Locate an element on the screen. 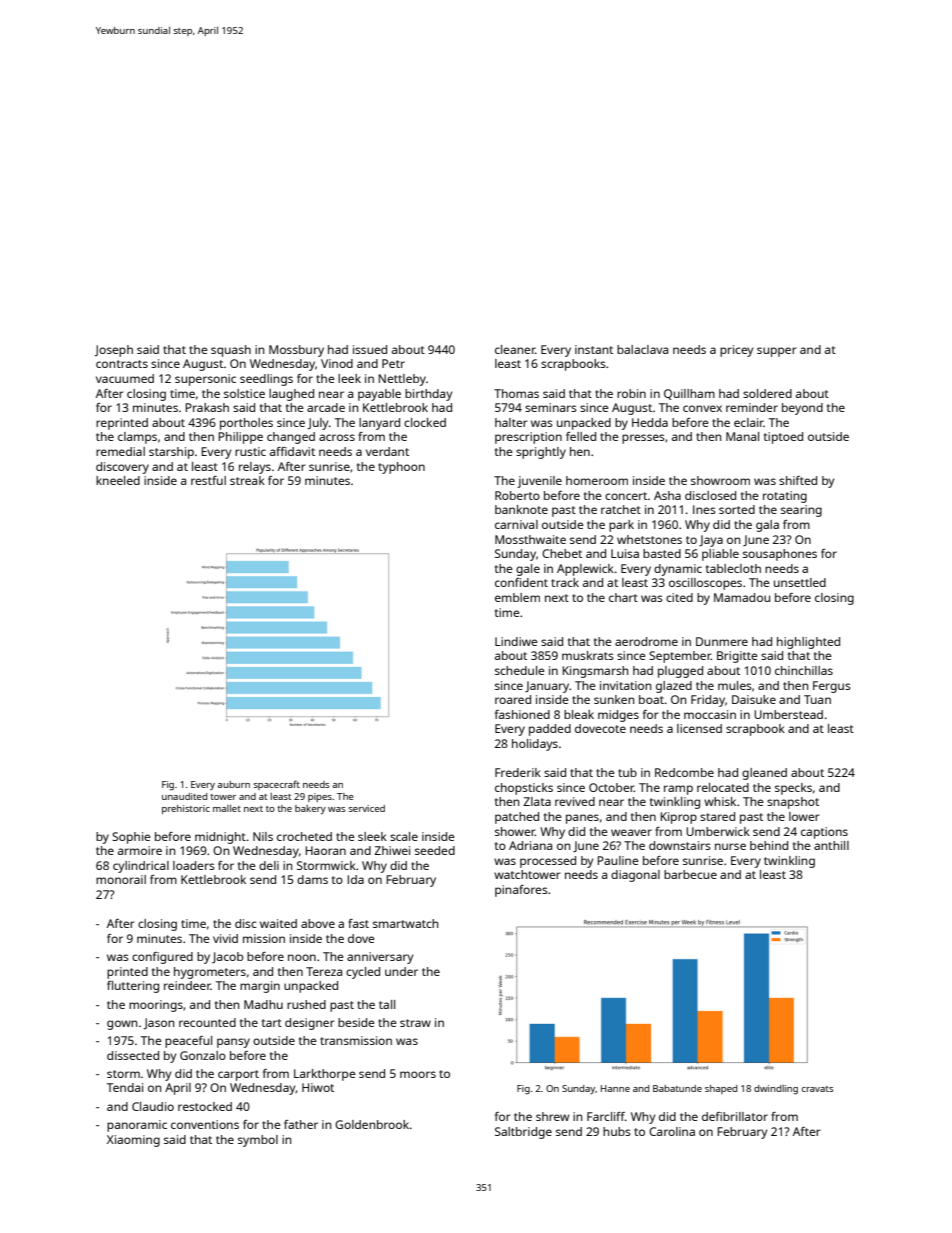  symbol is located at coordinates (258, 1141).
